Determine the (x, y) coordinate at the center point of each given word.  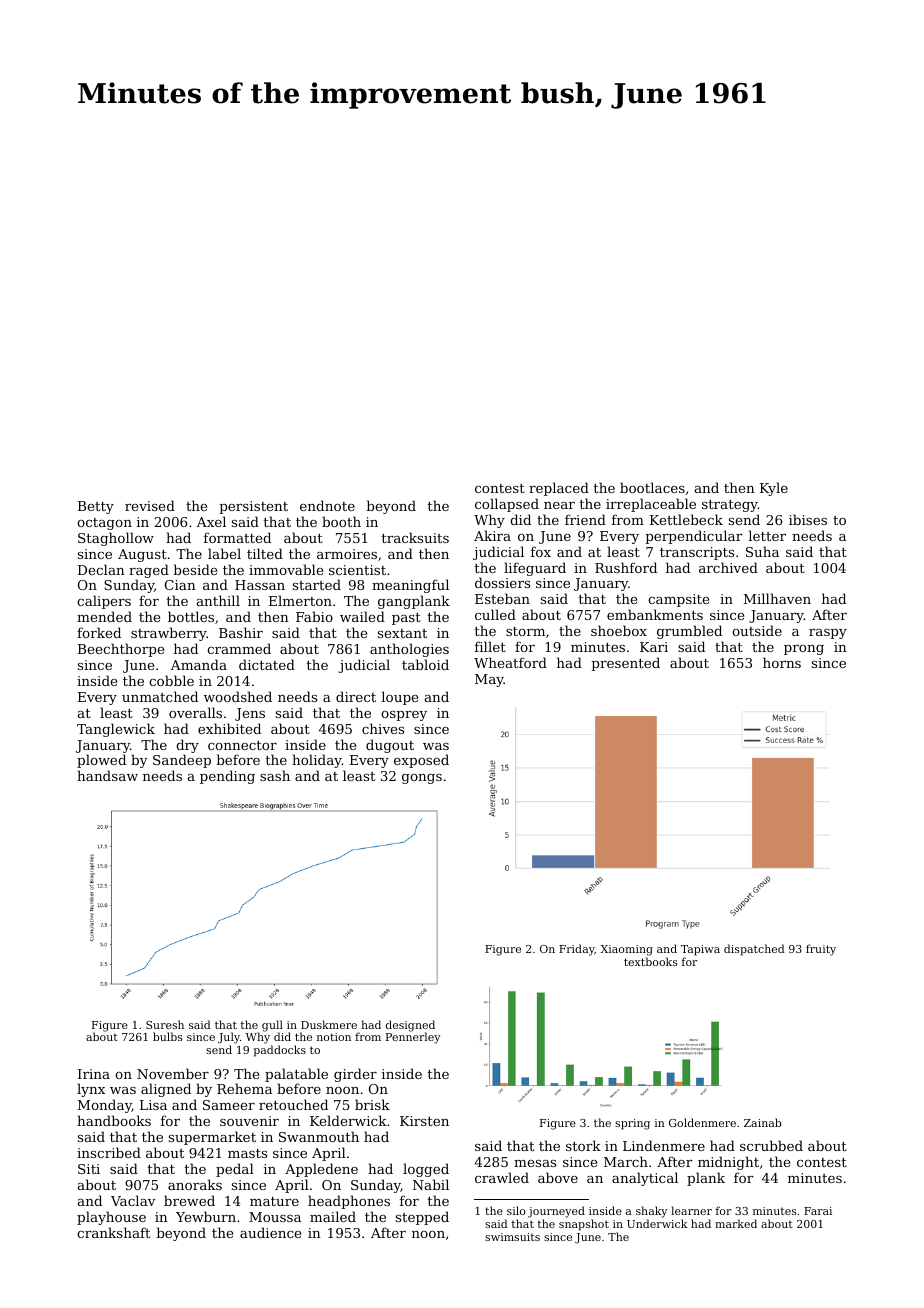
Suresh (165, 1024)
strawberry (169, 634)
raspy (828, 634)
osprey (404, 716)
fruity (821, 950)
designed (410, 1026)
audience (270, 1232)
